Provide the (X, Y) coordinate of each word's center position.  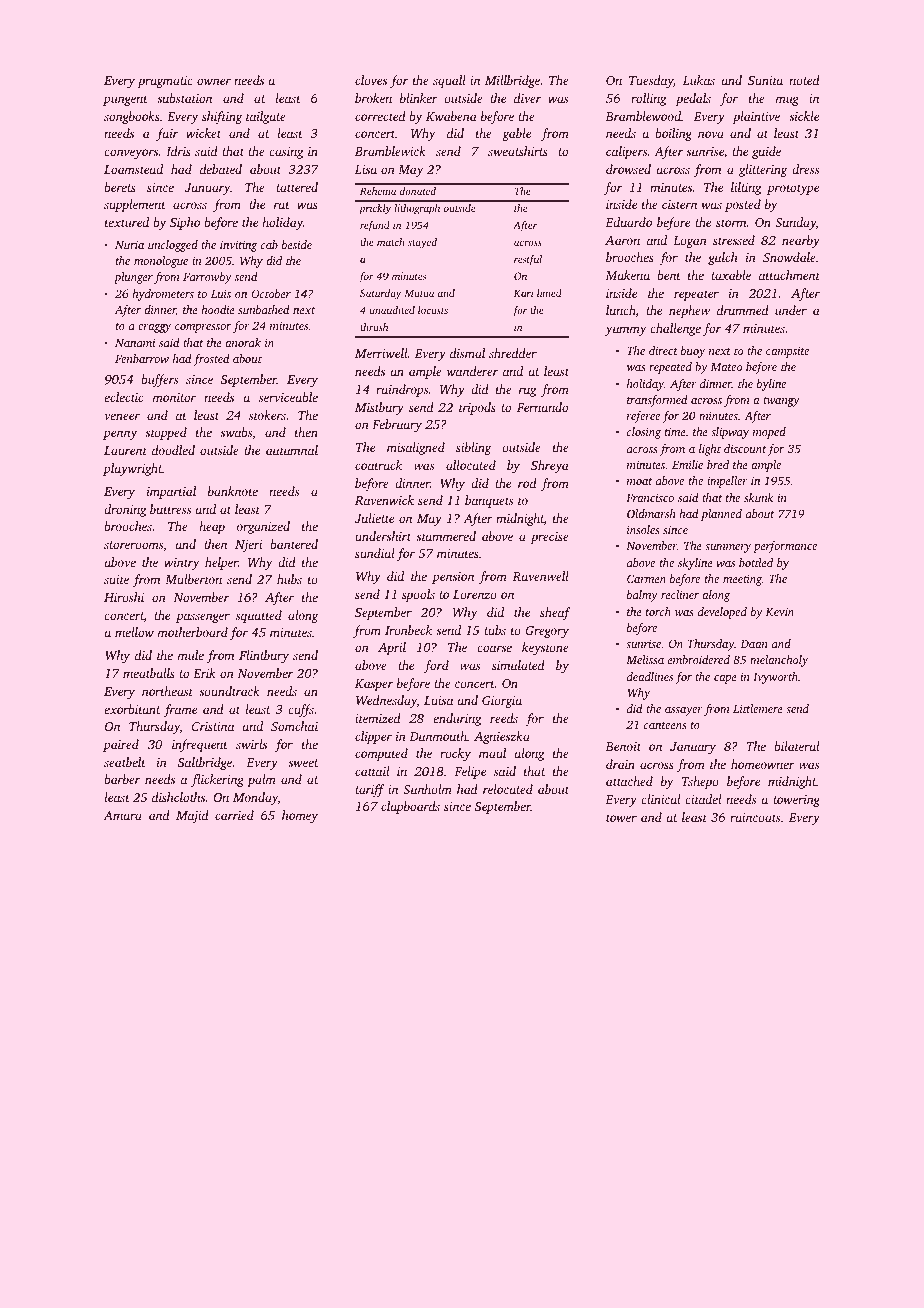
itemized (378, 718)
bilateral (796, 746)
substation (184, 98)
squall (449, 81)
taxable (731, 275)
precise (549, 538)
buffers (159, 380)
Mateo (726, 367)
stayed (422, 243)
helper (221, 563)
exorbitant (132, 709)
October (271, 293)
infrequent (200, 745)
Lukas (699, 80)
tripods (477, 408)
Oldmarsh (651, 513)
